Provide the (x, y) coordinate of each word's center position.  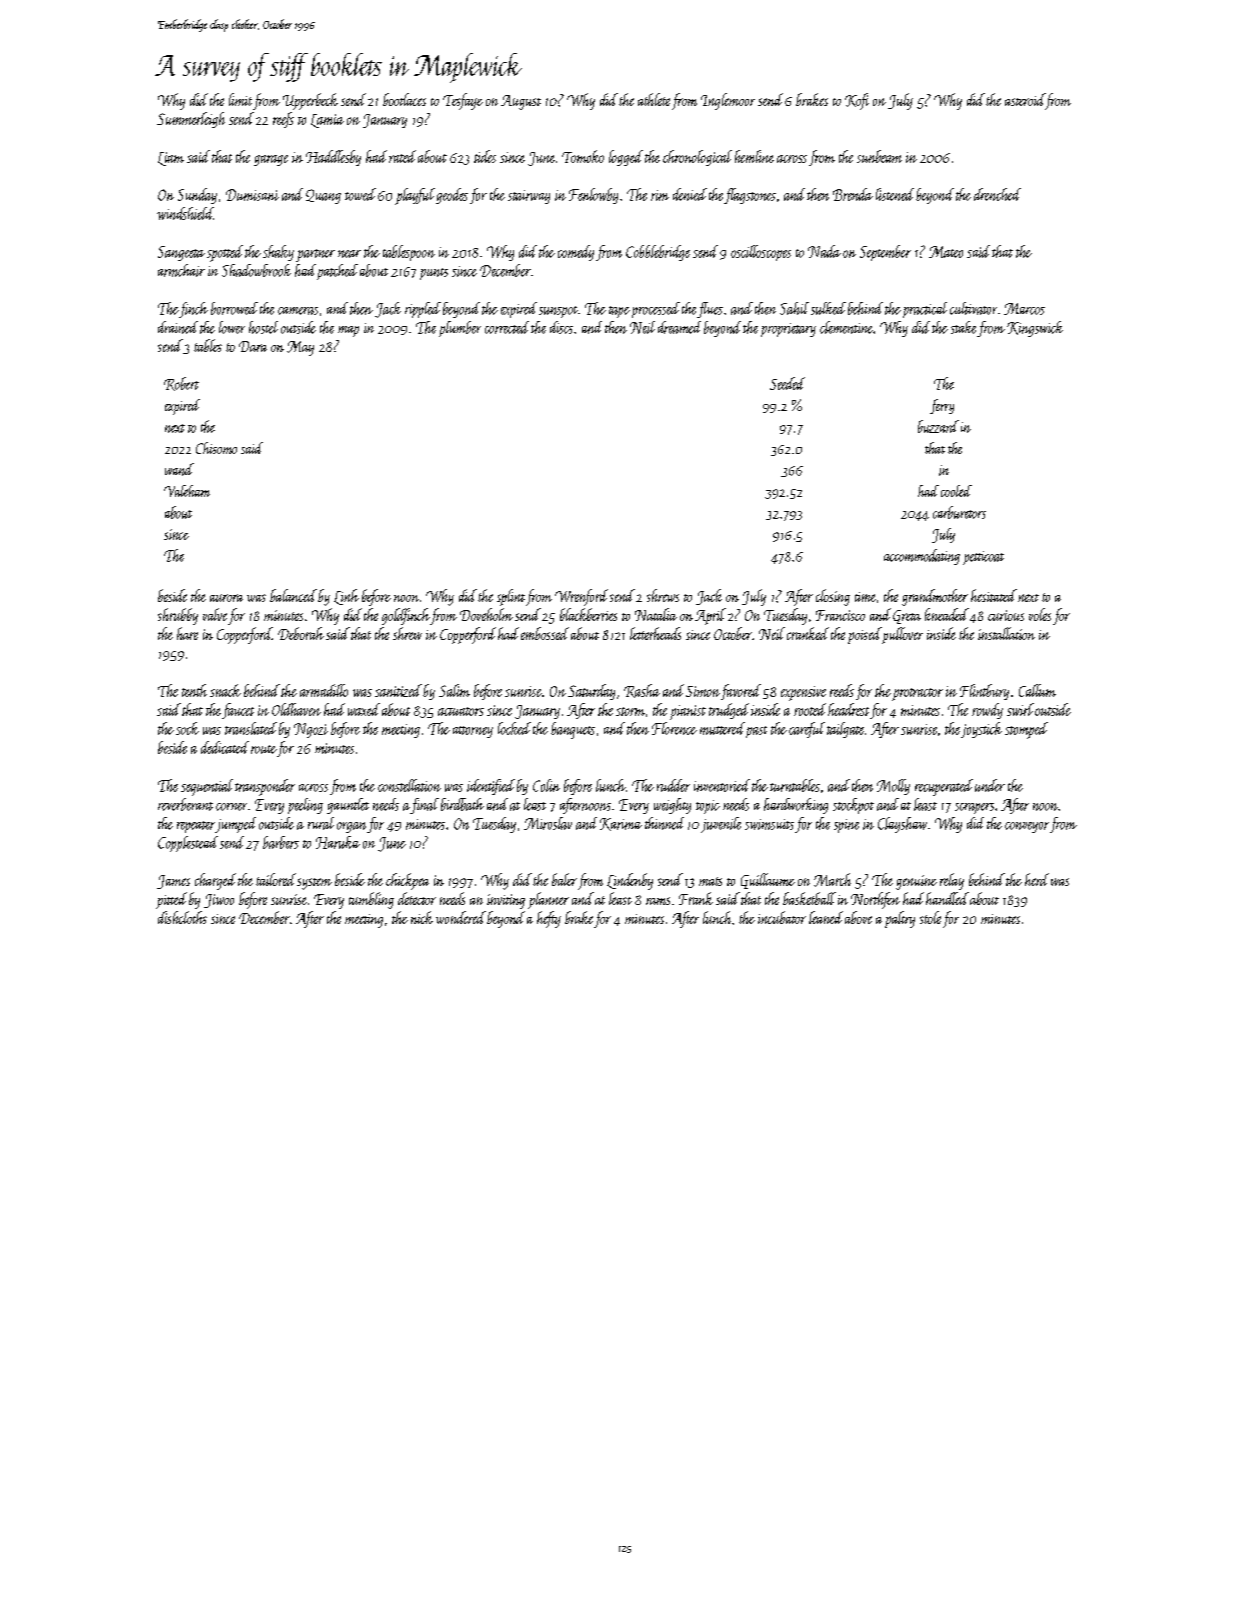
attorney (473, 732)
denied (690, 194)
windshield (185, 213)
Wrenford (581, 597)
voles (1040, 614)
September (885, 253)
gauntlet (348, 806)
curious (1006, 615)
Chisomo (216, 448)
